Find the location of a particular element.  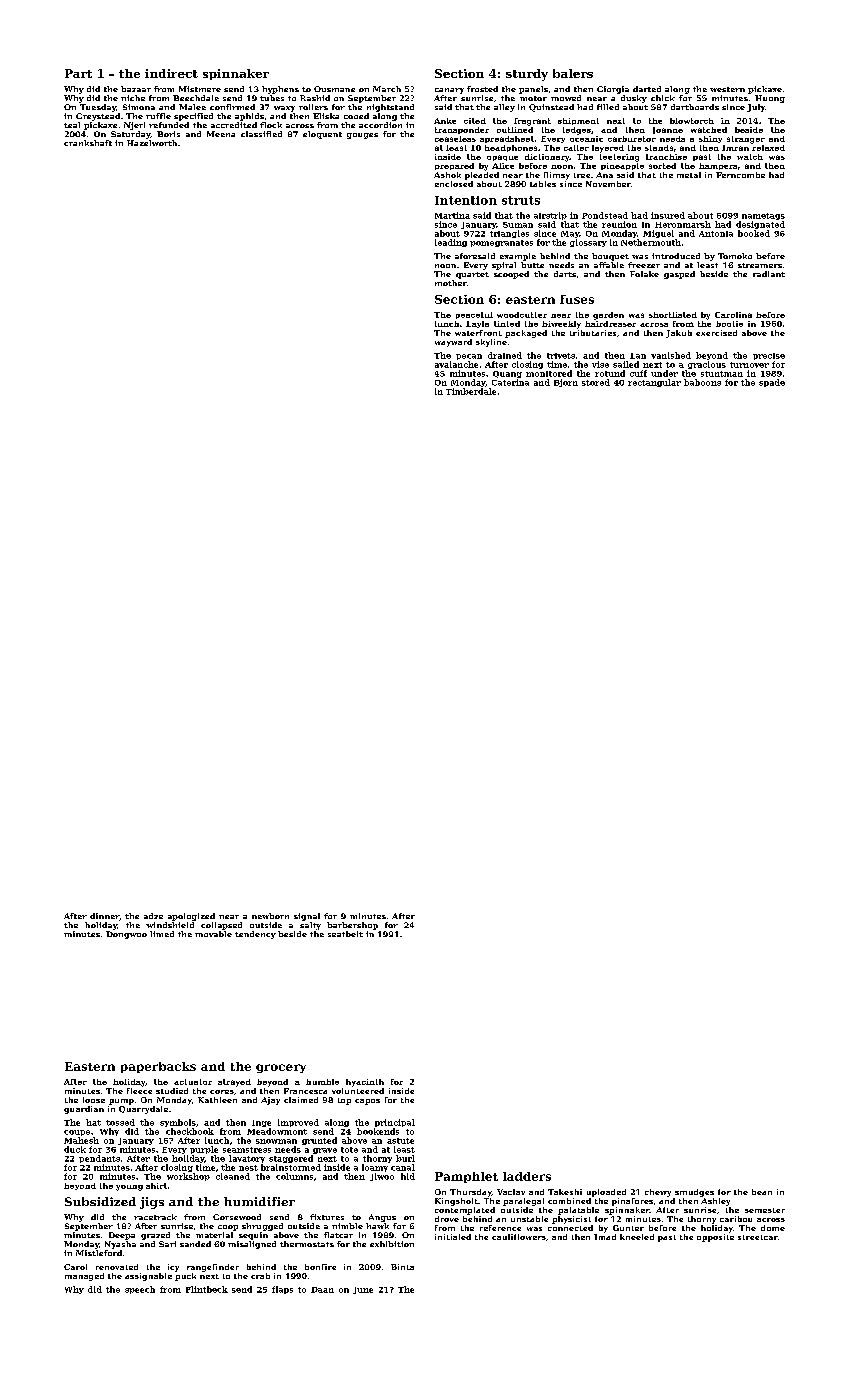

gouges is located at coordinates (362, 136).
